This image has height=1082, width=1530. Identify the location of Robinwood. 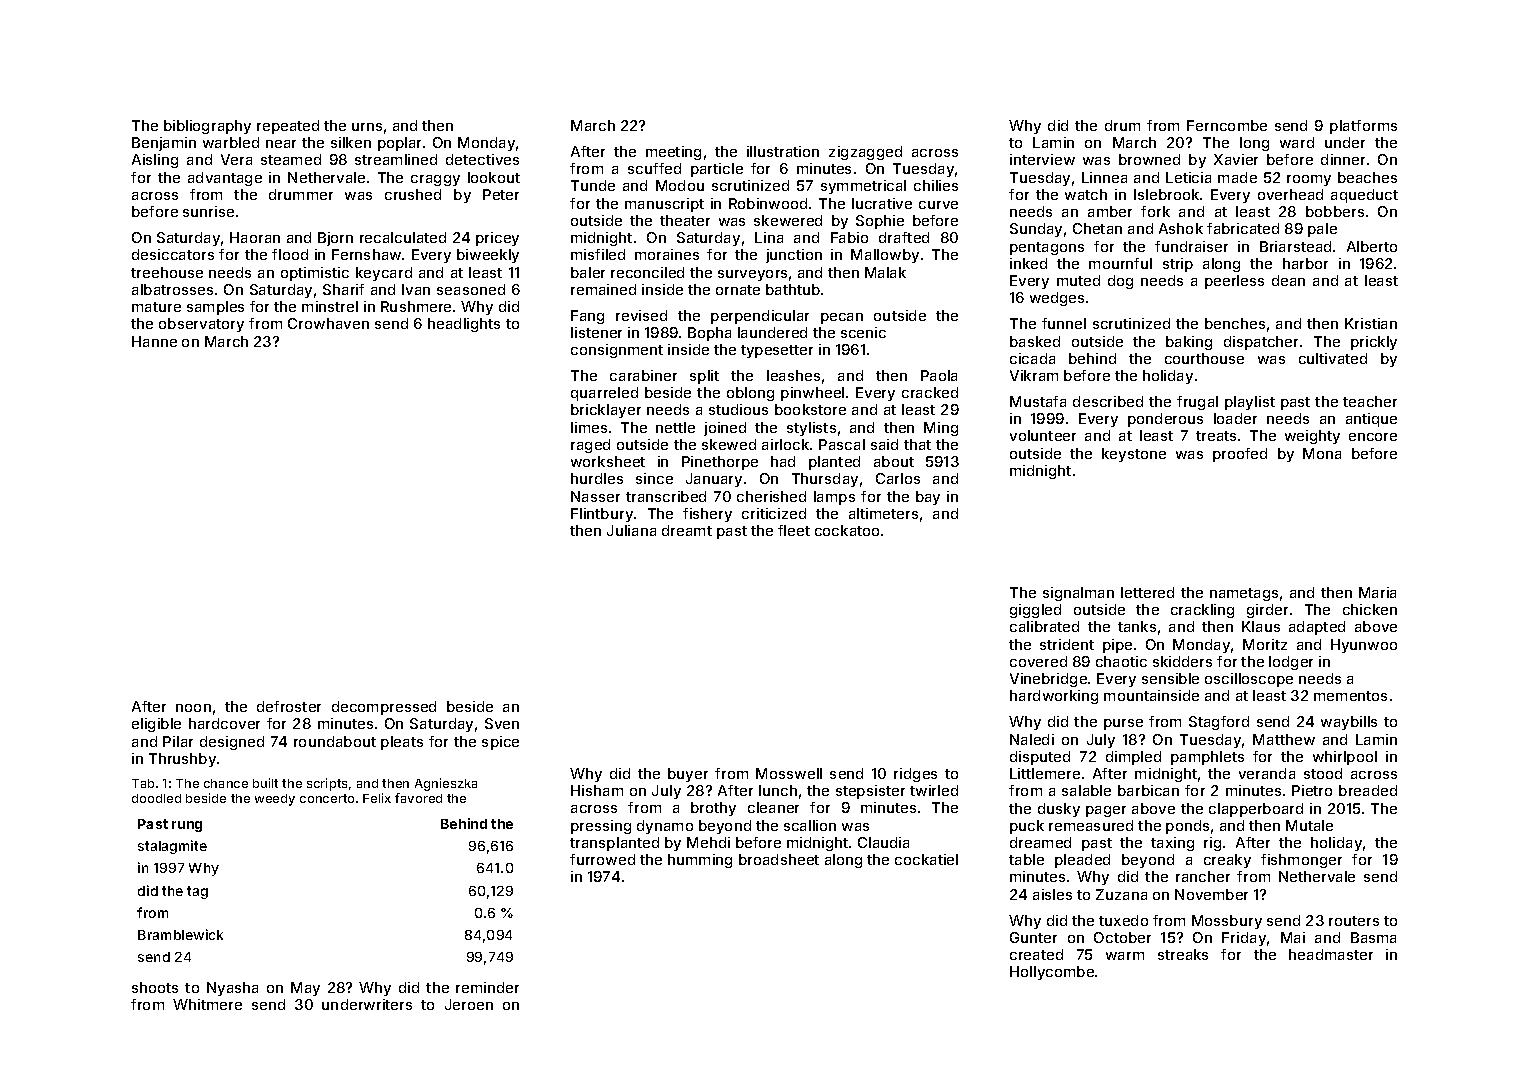
(768, 203).
